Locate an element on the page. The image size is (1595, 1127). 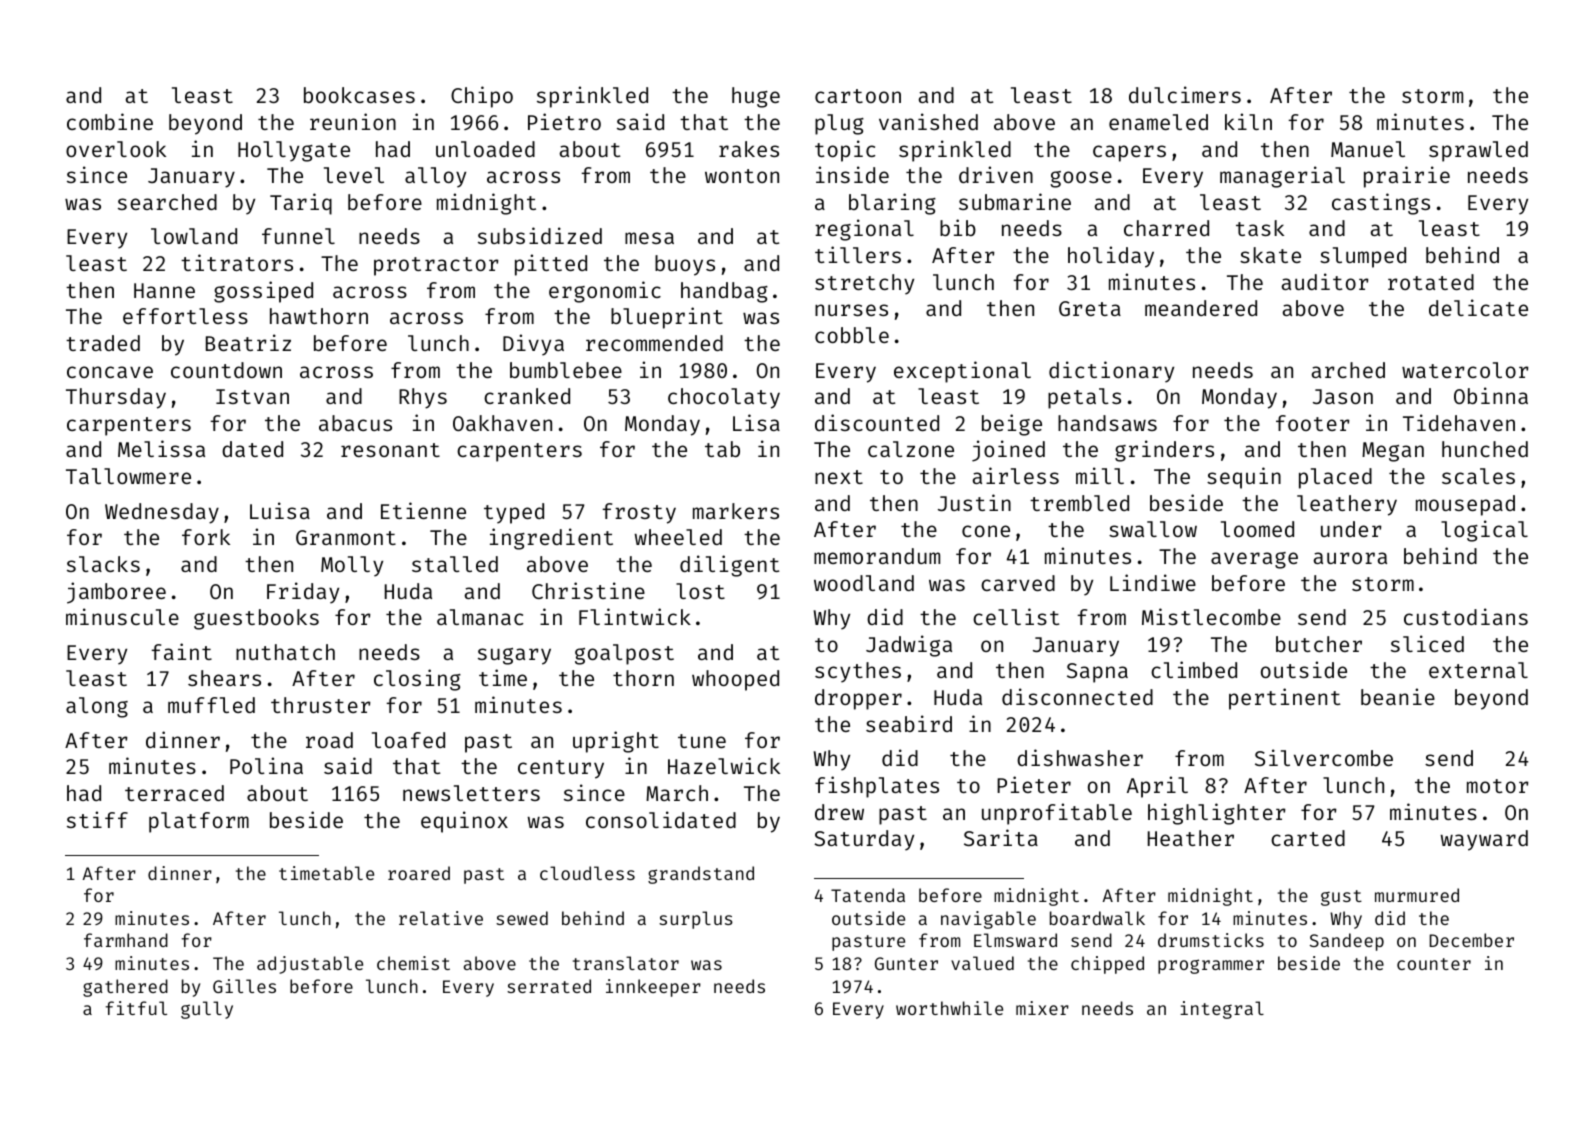
markers is located at coordinates (736, 511).
